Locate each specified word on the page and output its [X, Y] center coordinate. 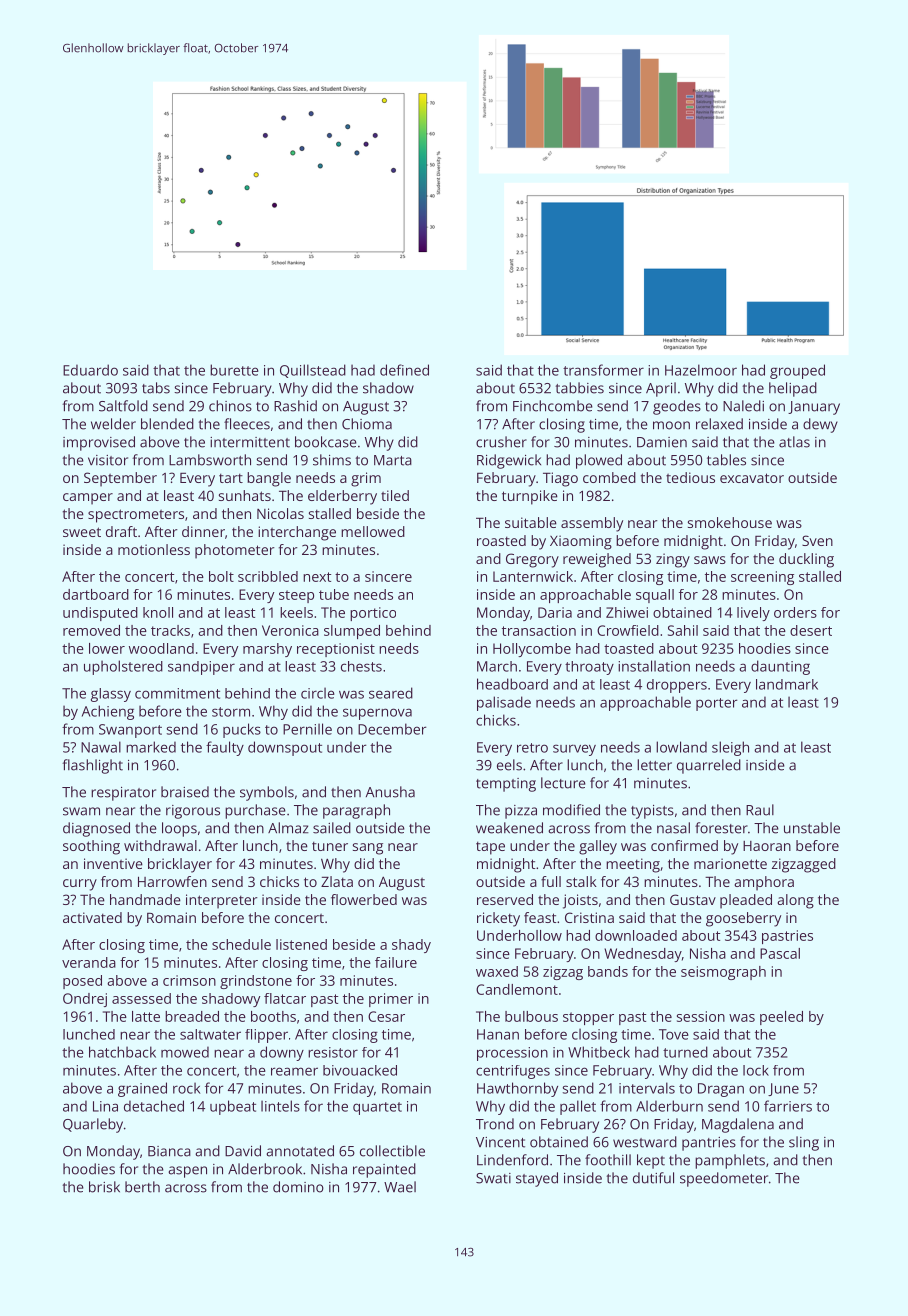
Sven [817, 540]
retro [532, 748]
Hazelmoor [701, 370]
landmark [787, 684]
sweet [82, 532]
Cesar [386, 1016]
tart [231, 478]
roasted [501, 540]
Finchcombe [553, 406]
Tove [674, 1034]
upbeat [233, 1107]
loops [179, 829]
